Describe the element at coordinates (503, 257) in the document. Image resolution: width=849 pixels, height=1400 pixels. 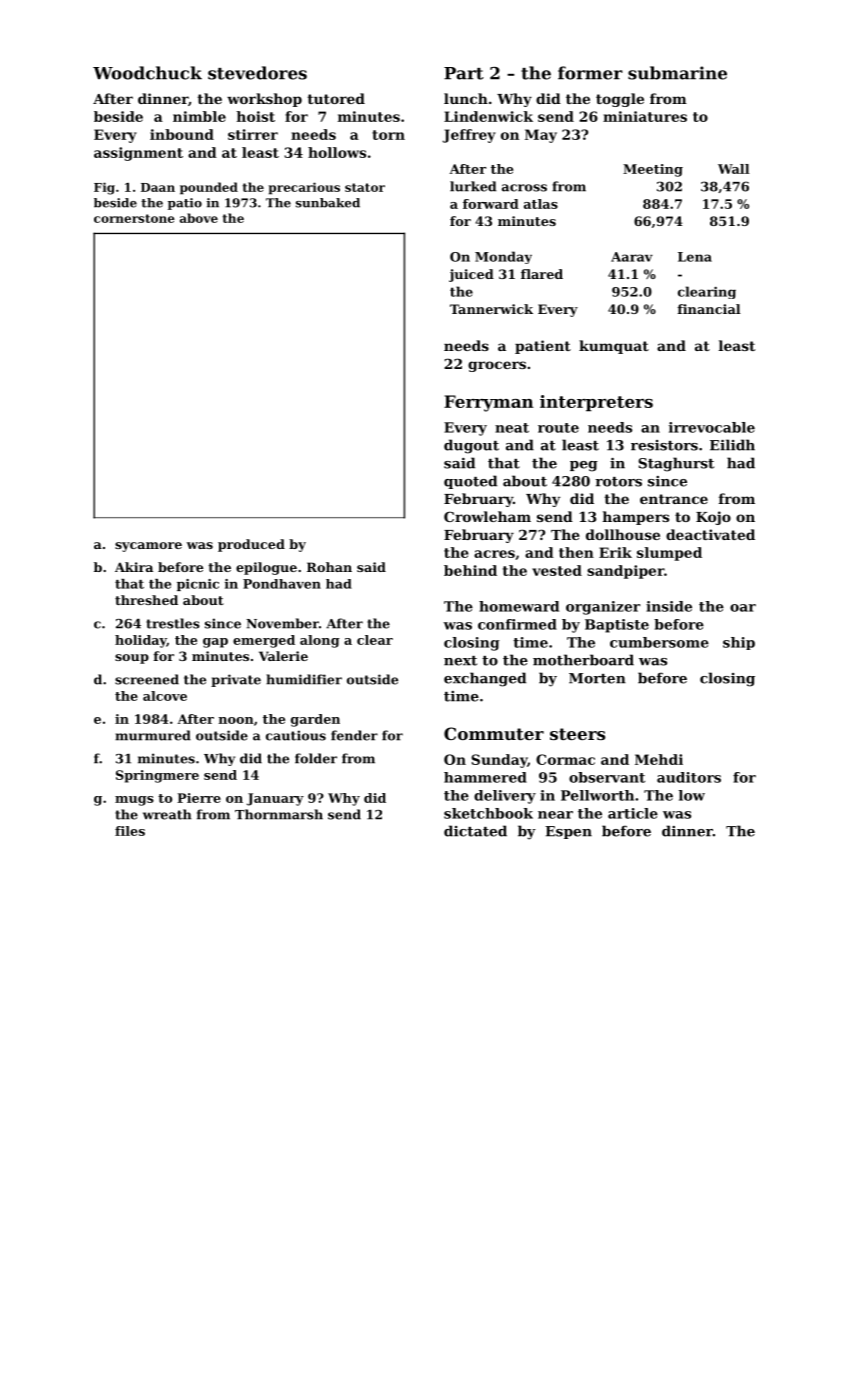
I see `Monday` at that location.
